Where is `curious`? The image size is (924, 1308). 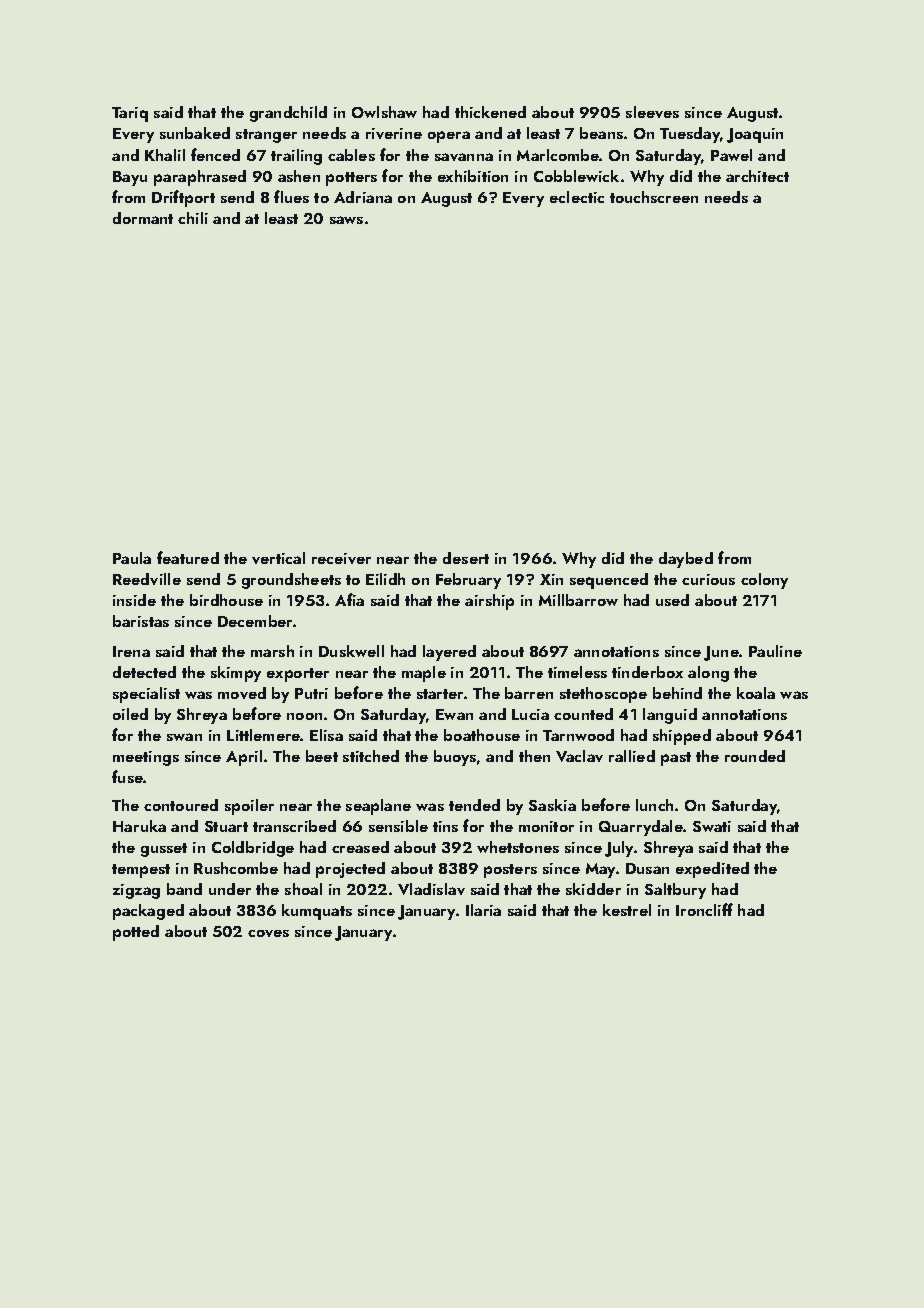 curious is located at coordinates (708, 579).
